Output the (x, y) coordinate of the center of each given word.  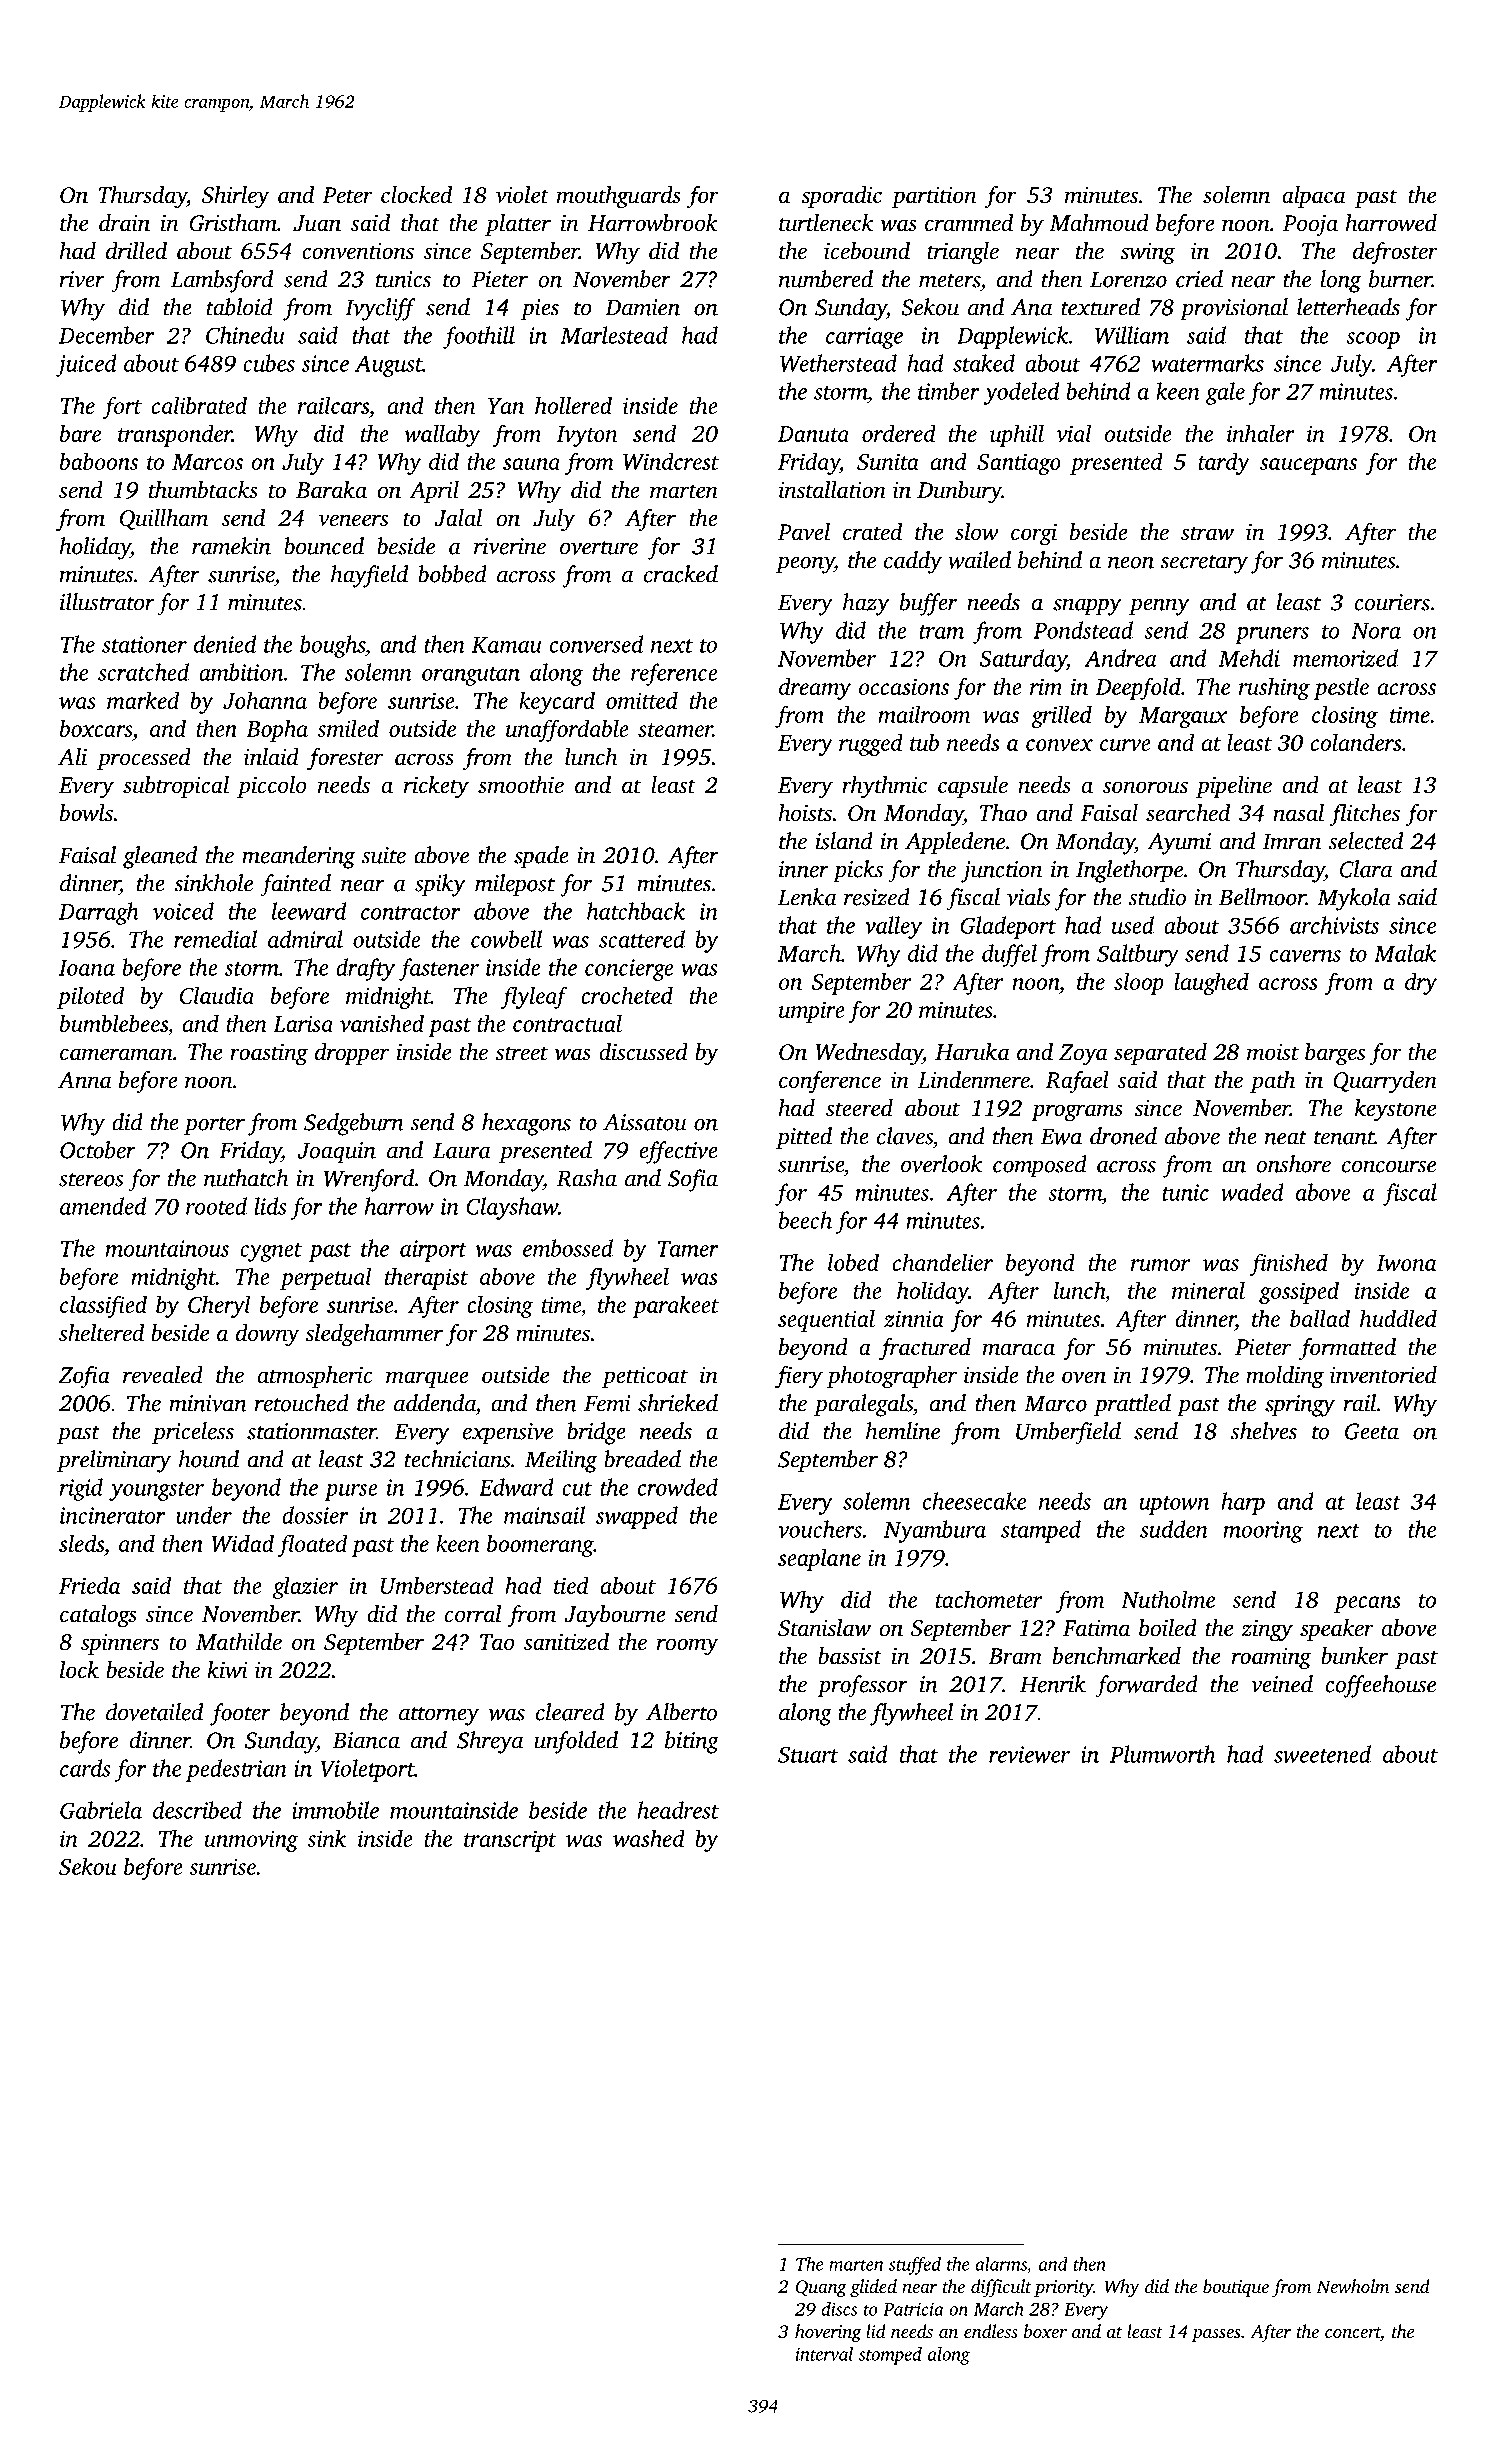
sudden (1174, 1529)
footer (240, 1714)
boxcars (96, 728)
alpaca (1314, 197)
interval (824, 2354)
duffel (1009, 955)
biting (692, 1742)
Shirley (236, 197)
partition (934, 197)
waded (1252, 1192)
